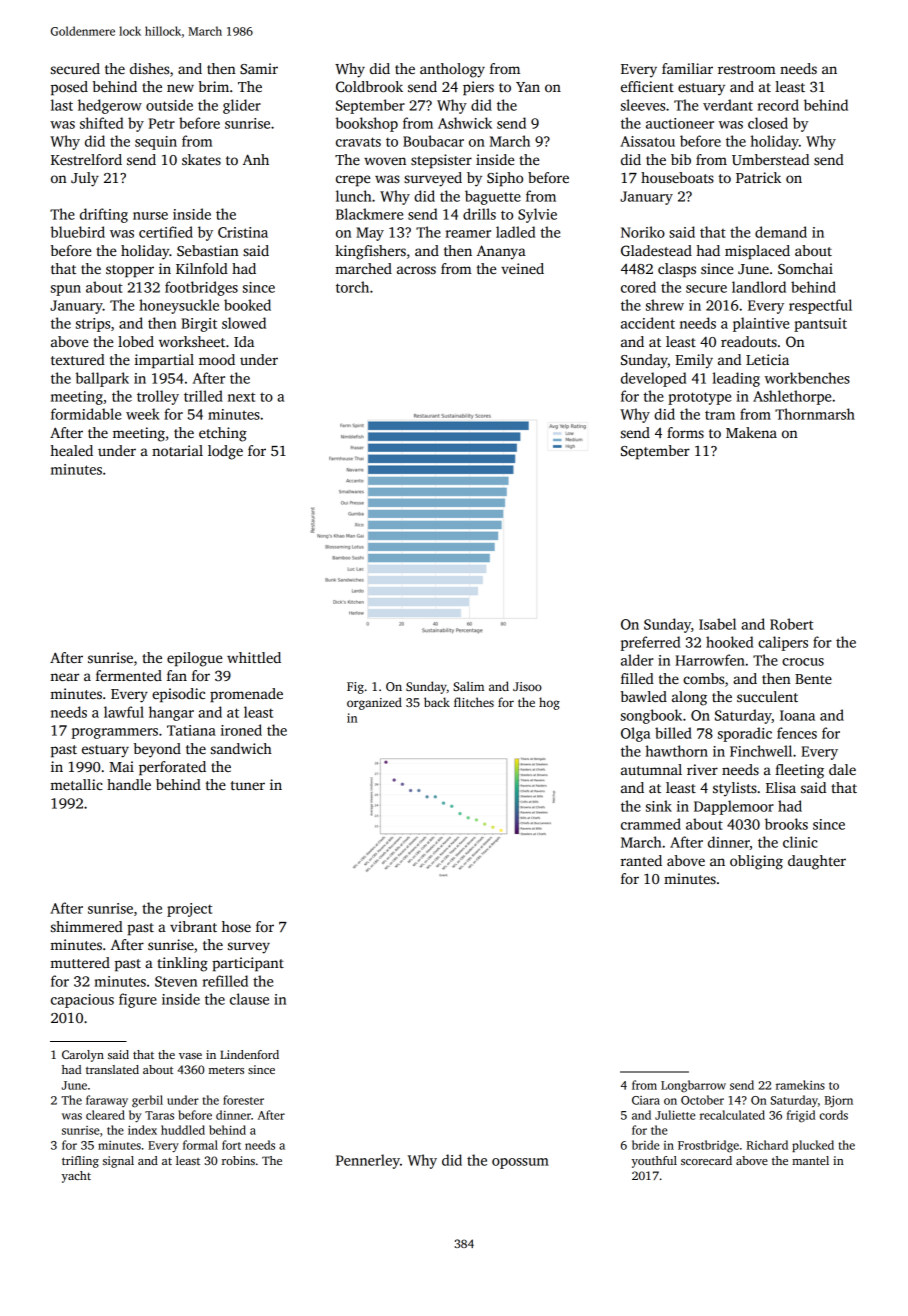 This screenshot has height=1316, width=908. Describe the element at coordinates (747, 69) in the screenshot. I see `restroom` at that location.
